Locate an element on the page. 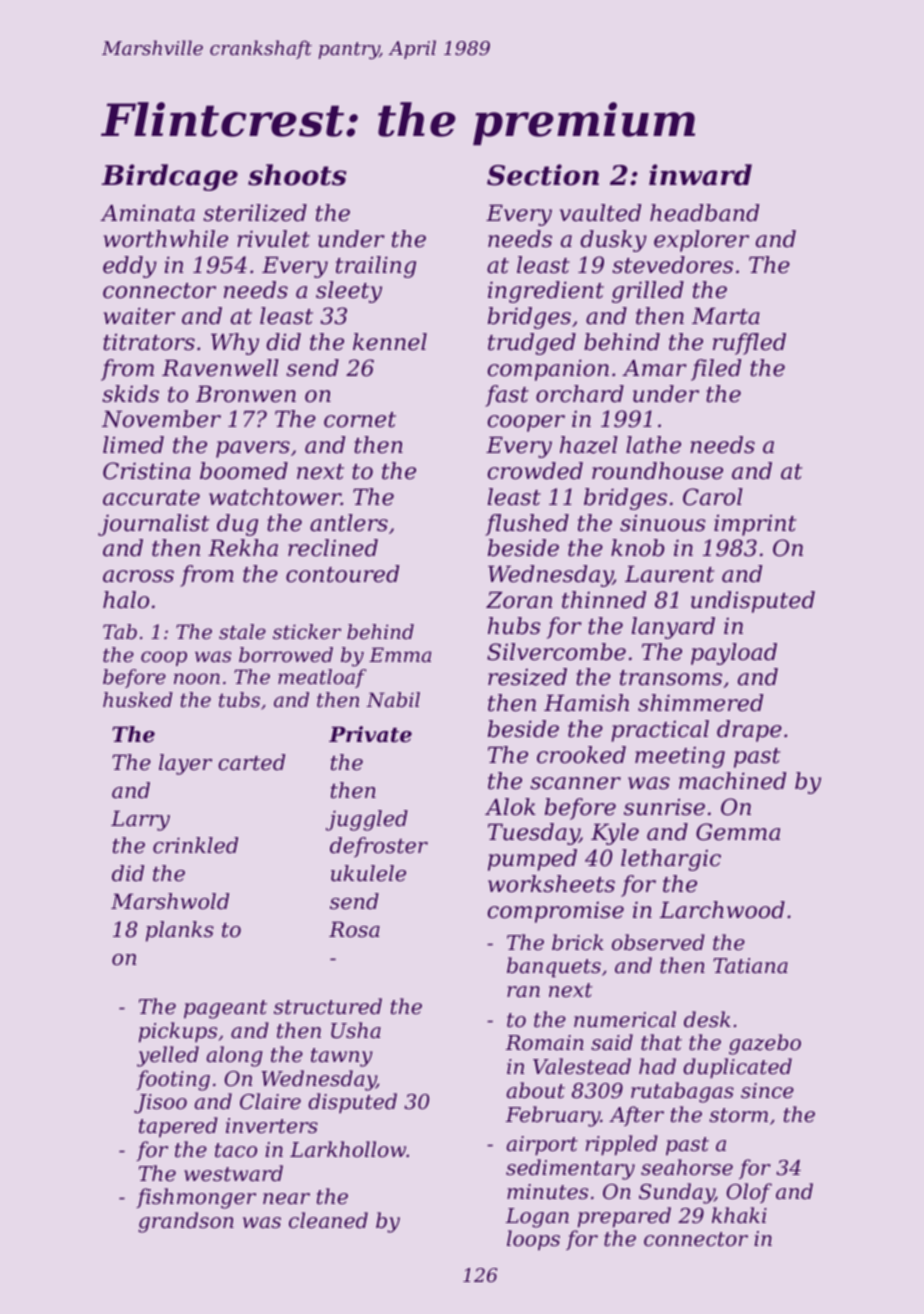 This page has width=924, height=1314. imprint is located at coordinates (755, 525).
